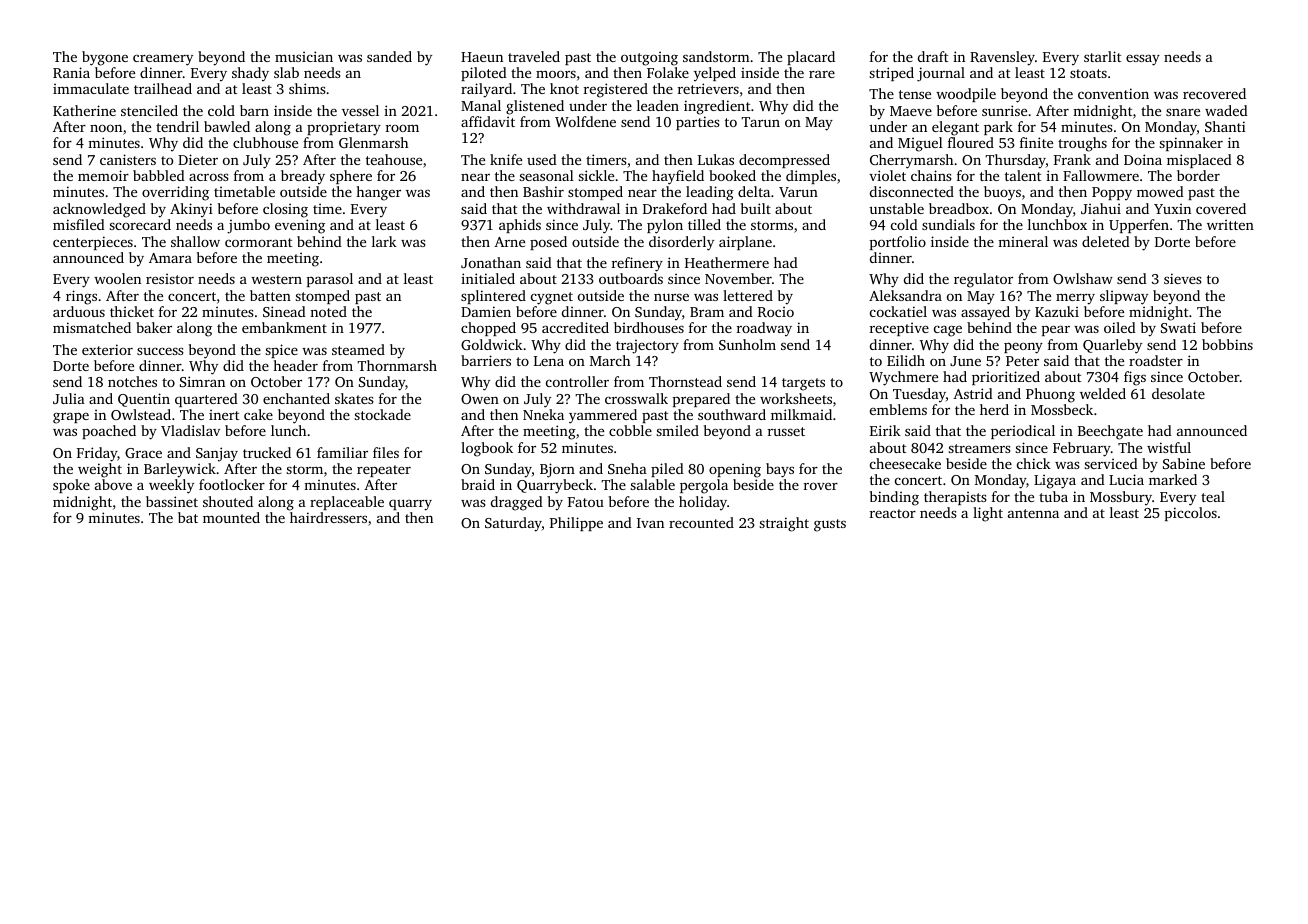  What do you see at coordinates (113, 484) in the screenshot?
I see `above` at bounding box center [113, 484].
